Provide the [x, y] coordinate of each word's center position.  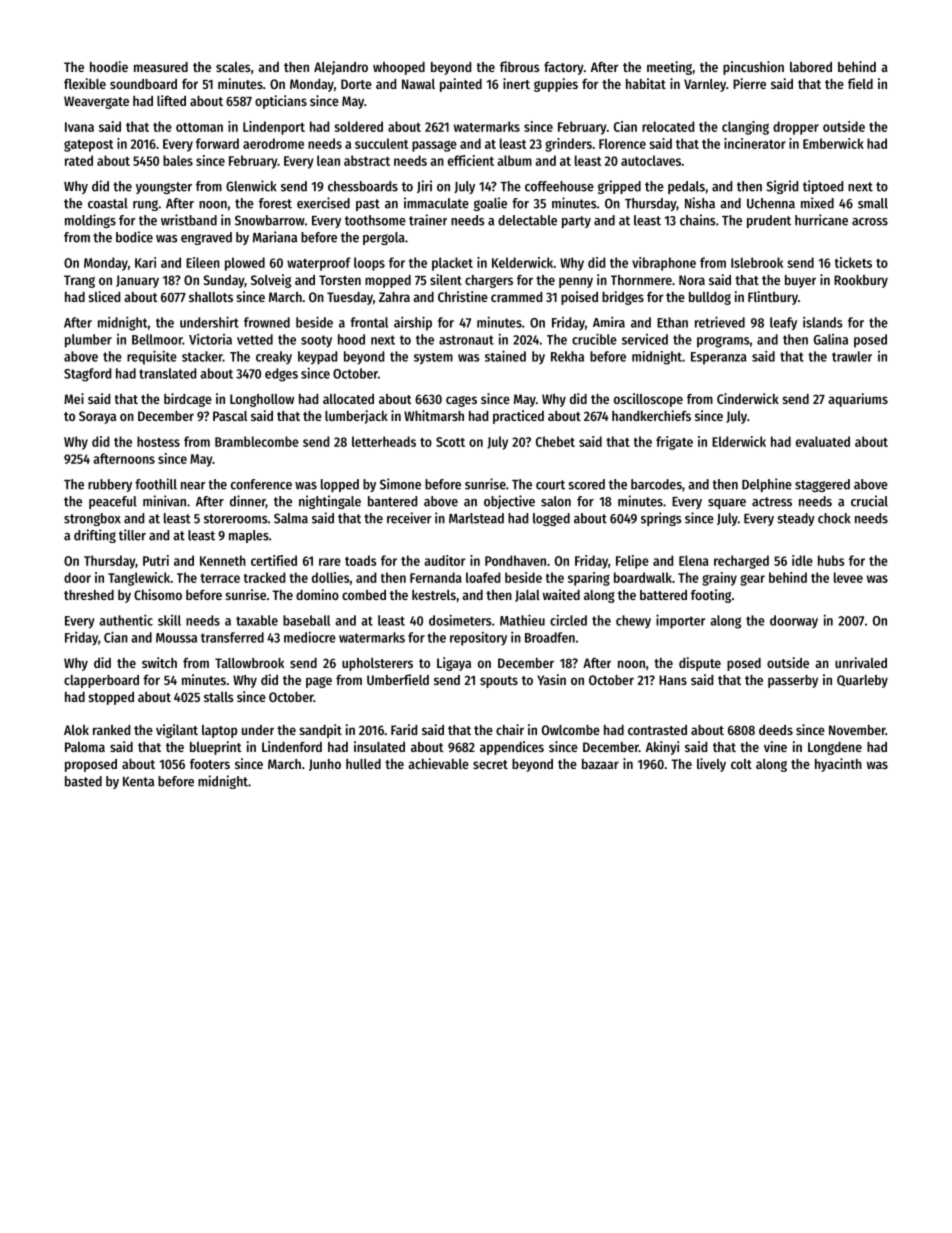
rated [79, 160]
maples [249, 536]
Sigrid [782, 187]
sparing [589, 579]
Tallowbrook [249, 663]
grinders [568, 145]
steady [796, 519]
